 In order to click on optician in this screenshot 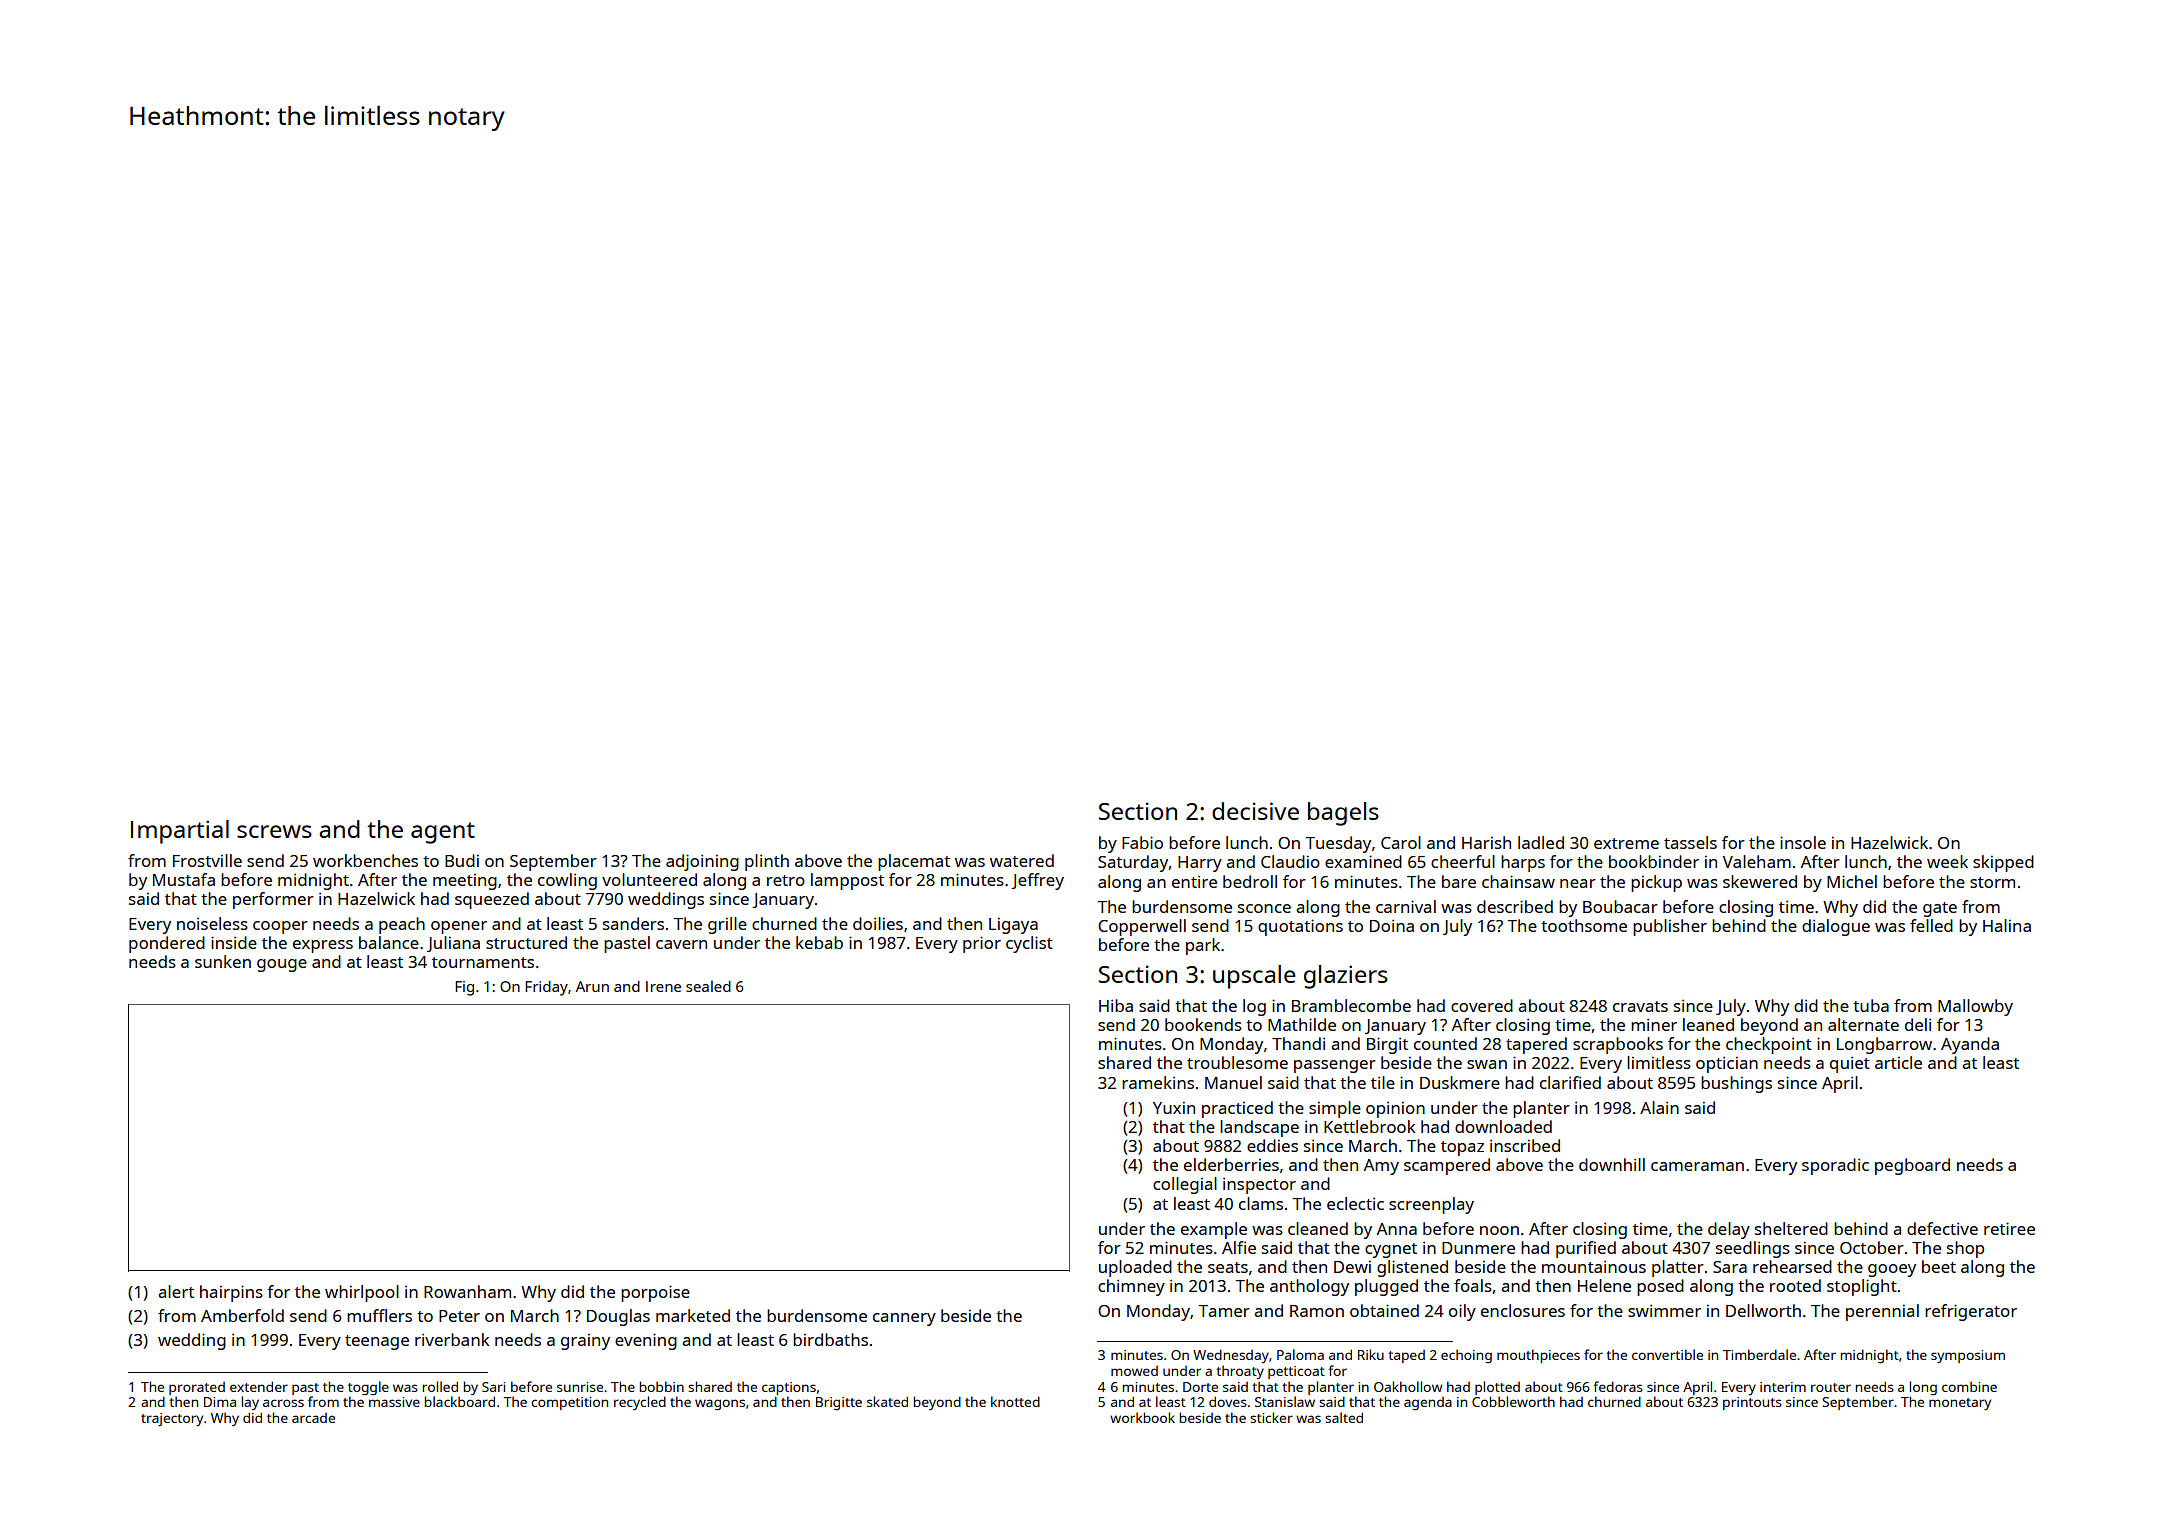, I will do `click(1727, 1064)`.
